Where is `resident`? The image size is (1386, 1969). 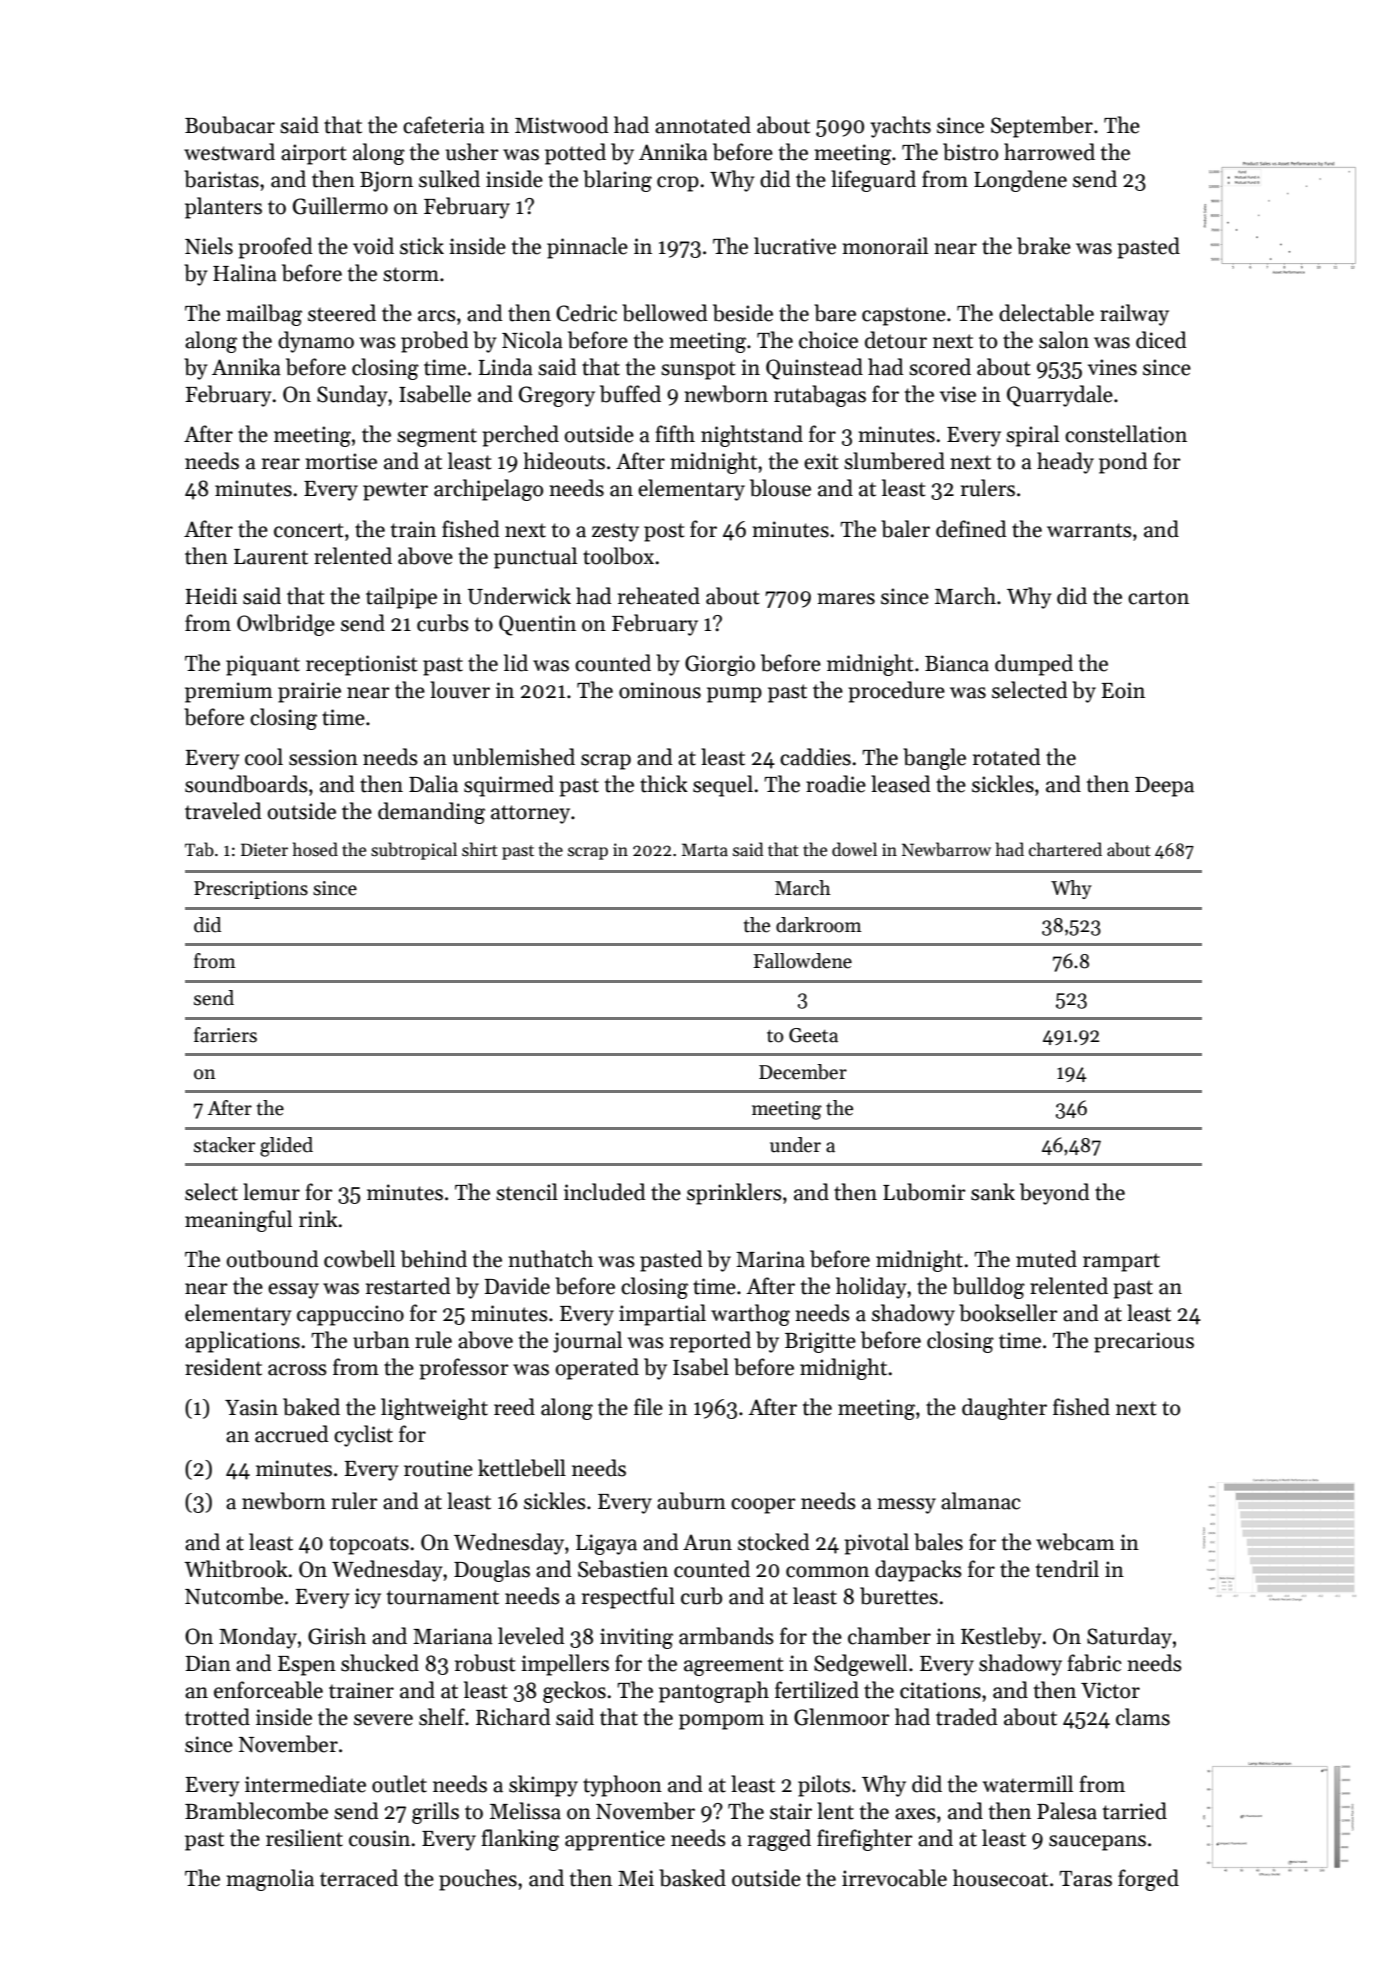 resident is located at coordinates (223, 1367).
